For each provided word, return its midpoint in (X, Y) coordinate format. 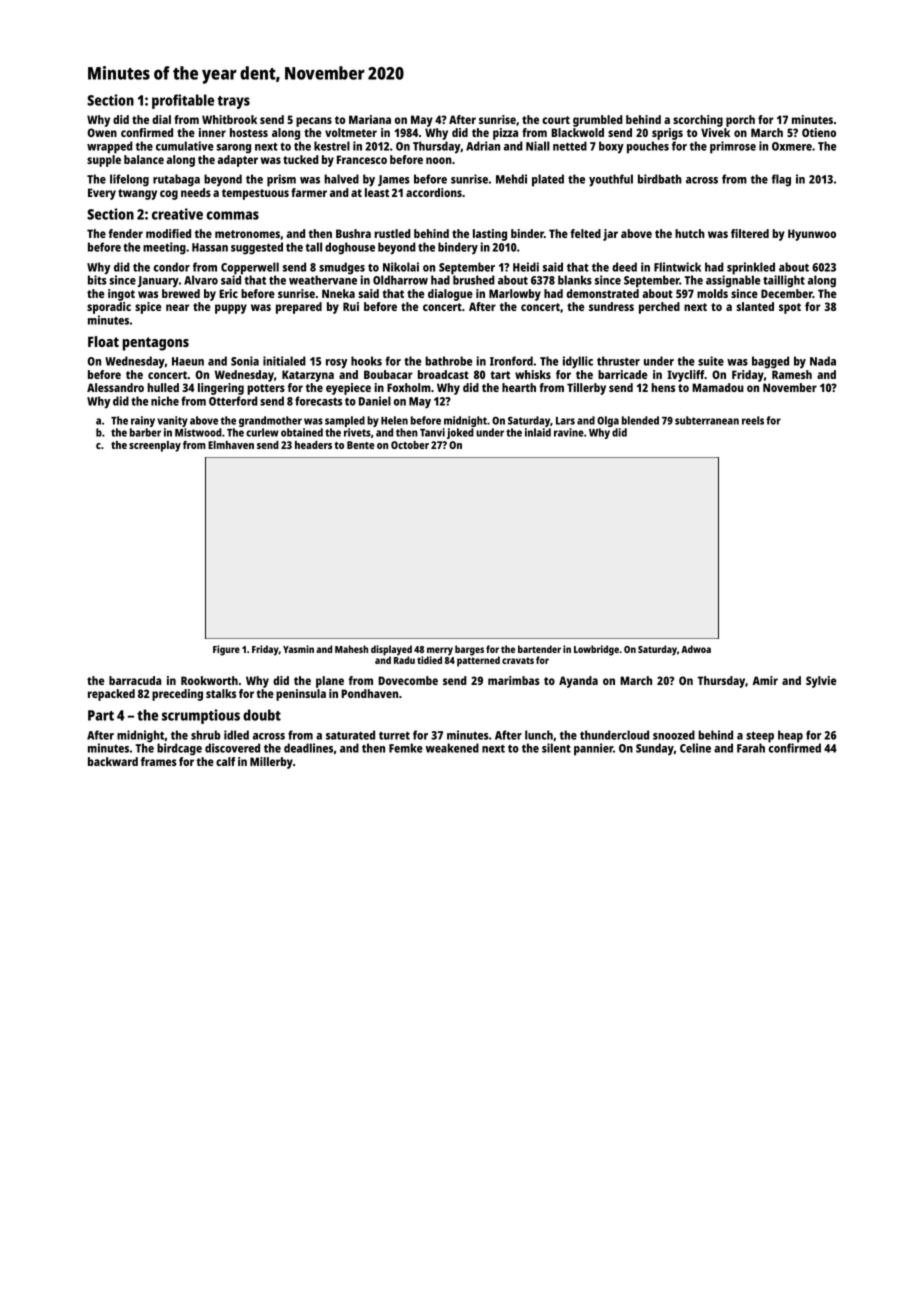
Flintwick (677, 267)
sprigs (667, 134)
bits (97, 280)
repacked (111, 695)
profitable (183, 101)
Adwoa (696, 649)
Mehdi (511, 179)
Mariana (370, 119)
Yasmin (298, 649)
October (410, 445)
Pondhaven (369, 693)
